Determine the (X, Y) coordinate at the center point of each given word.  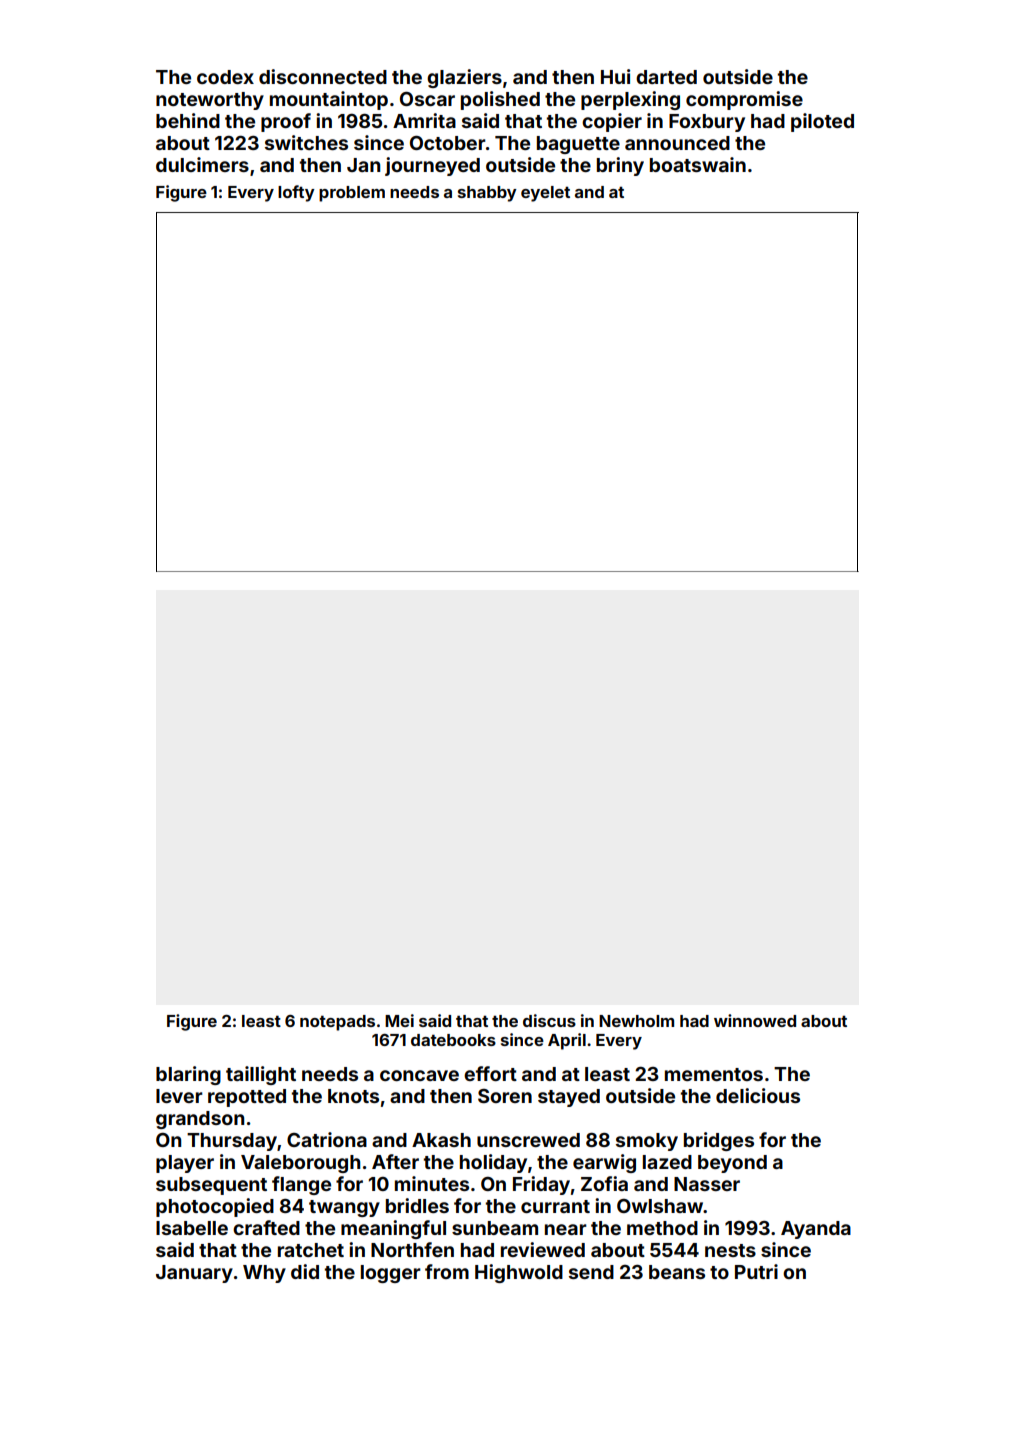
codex (225, 77)
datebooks (453, 1040)
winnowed (755, 1020)
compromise (744, 100)
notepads (337, 1023)
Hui (615, 76)
